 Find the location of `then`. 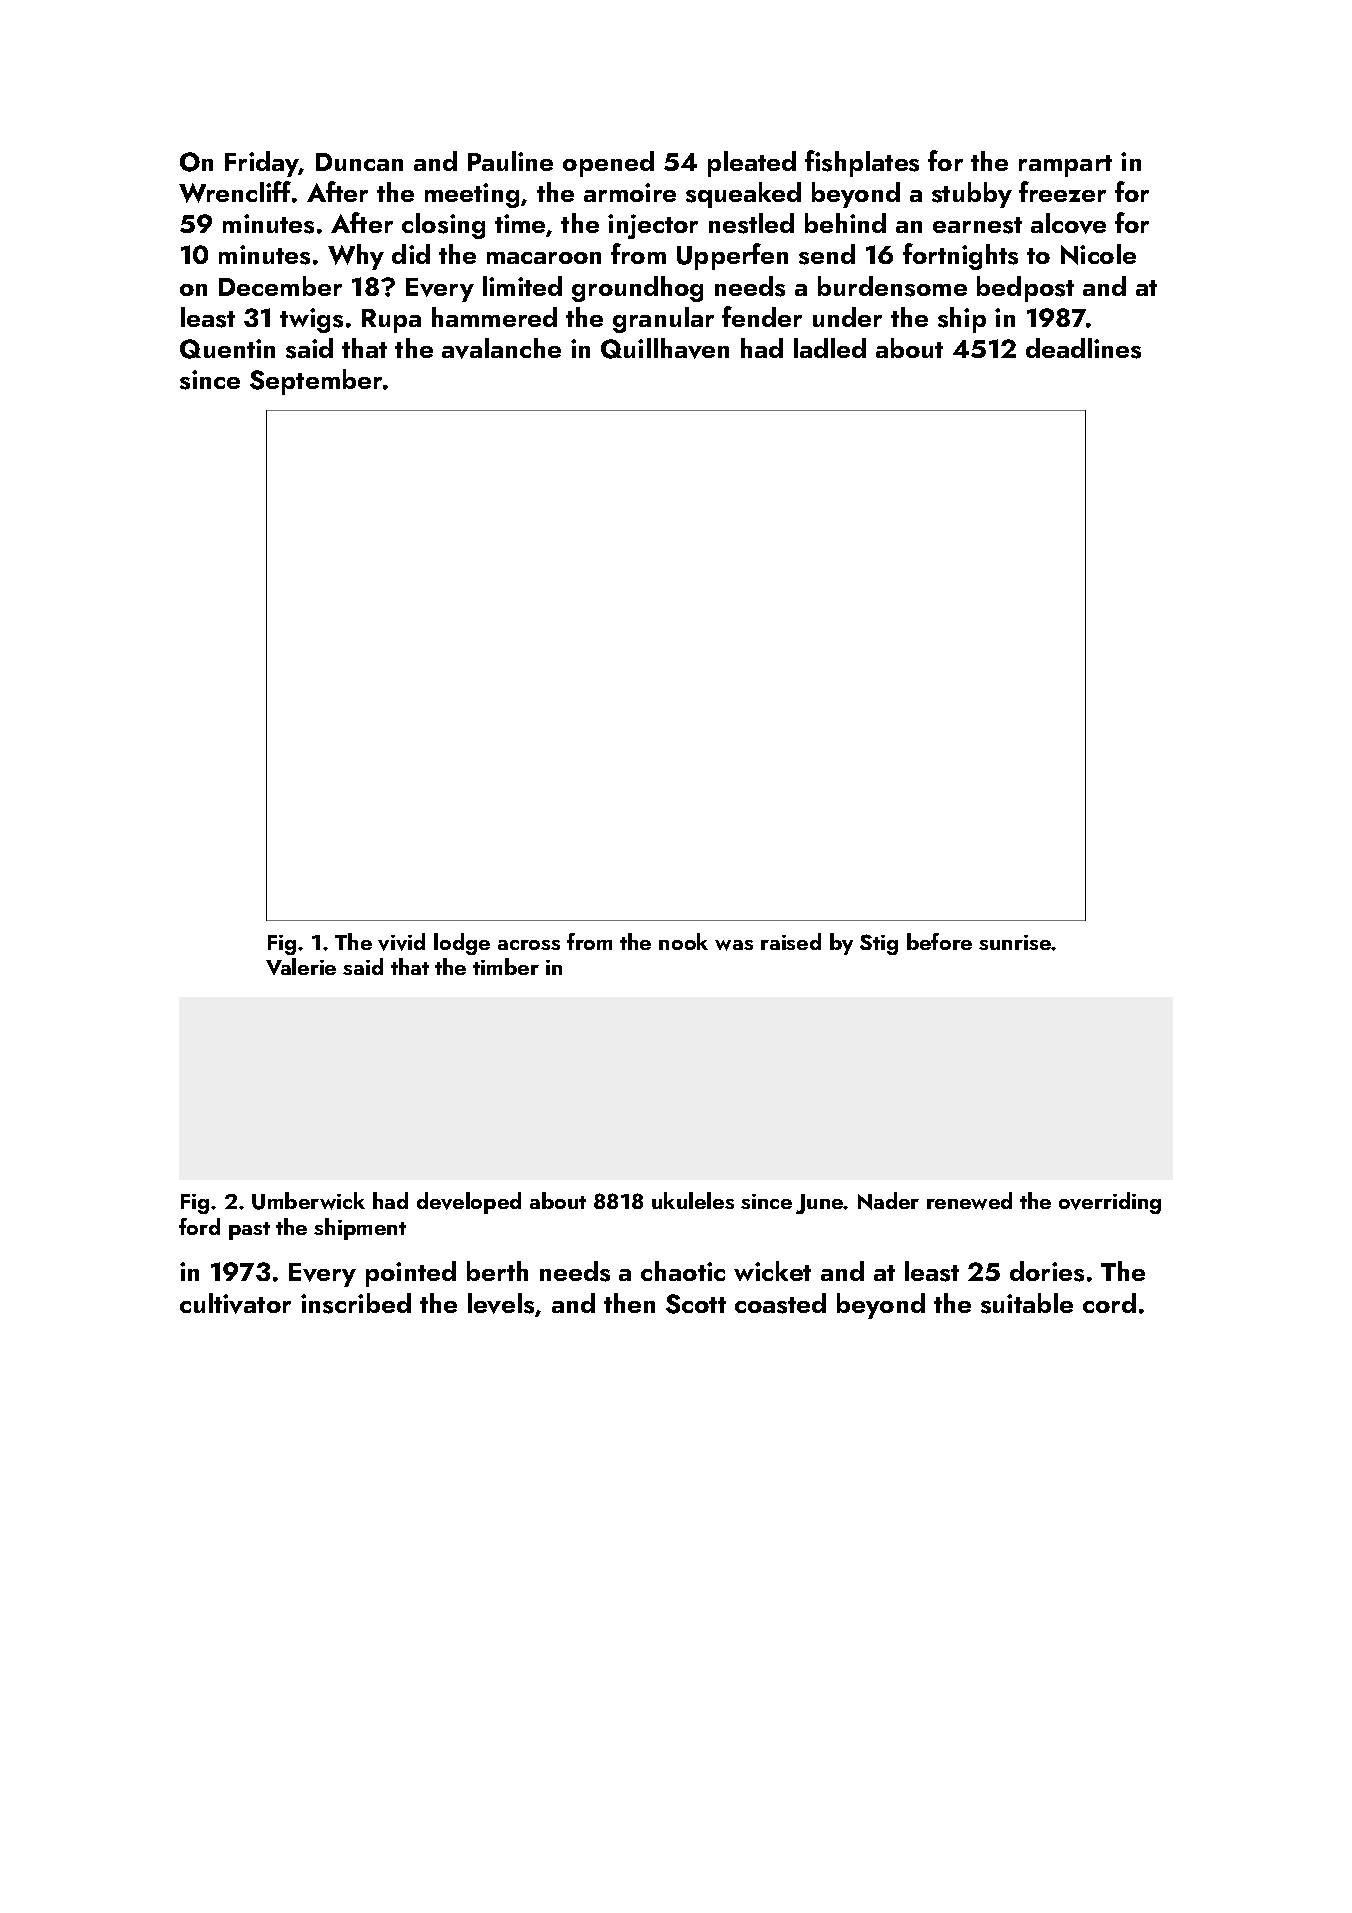

then is located at coordinates (629, 1303).
